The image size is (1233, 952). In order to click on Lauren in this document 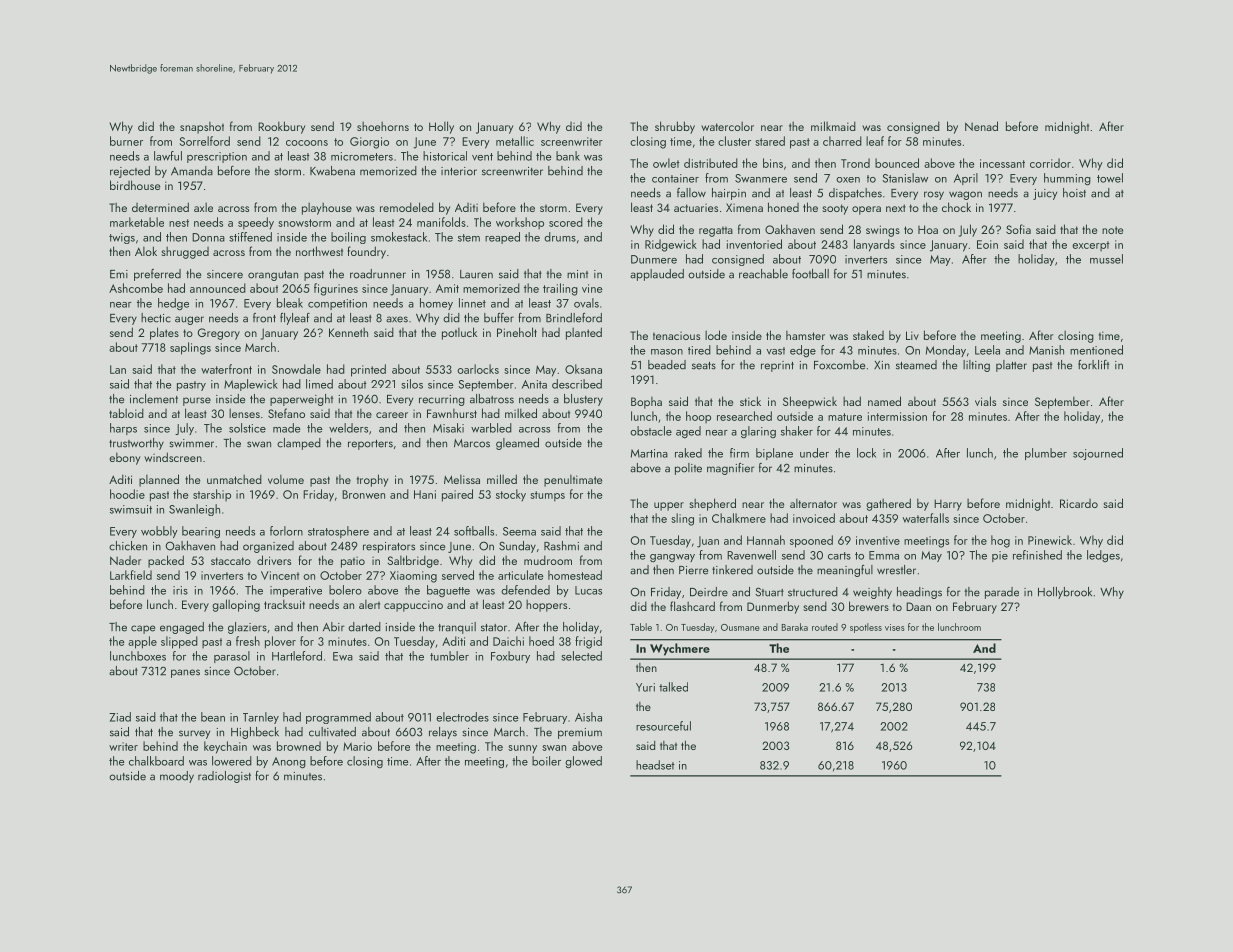, I will do `click(476, 274)`.
